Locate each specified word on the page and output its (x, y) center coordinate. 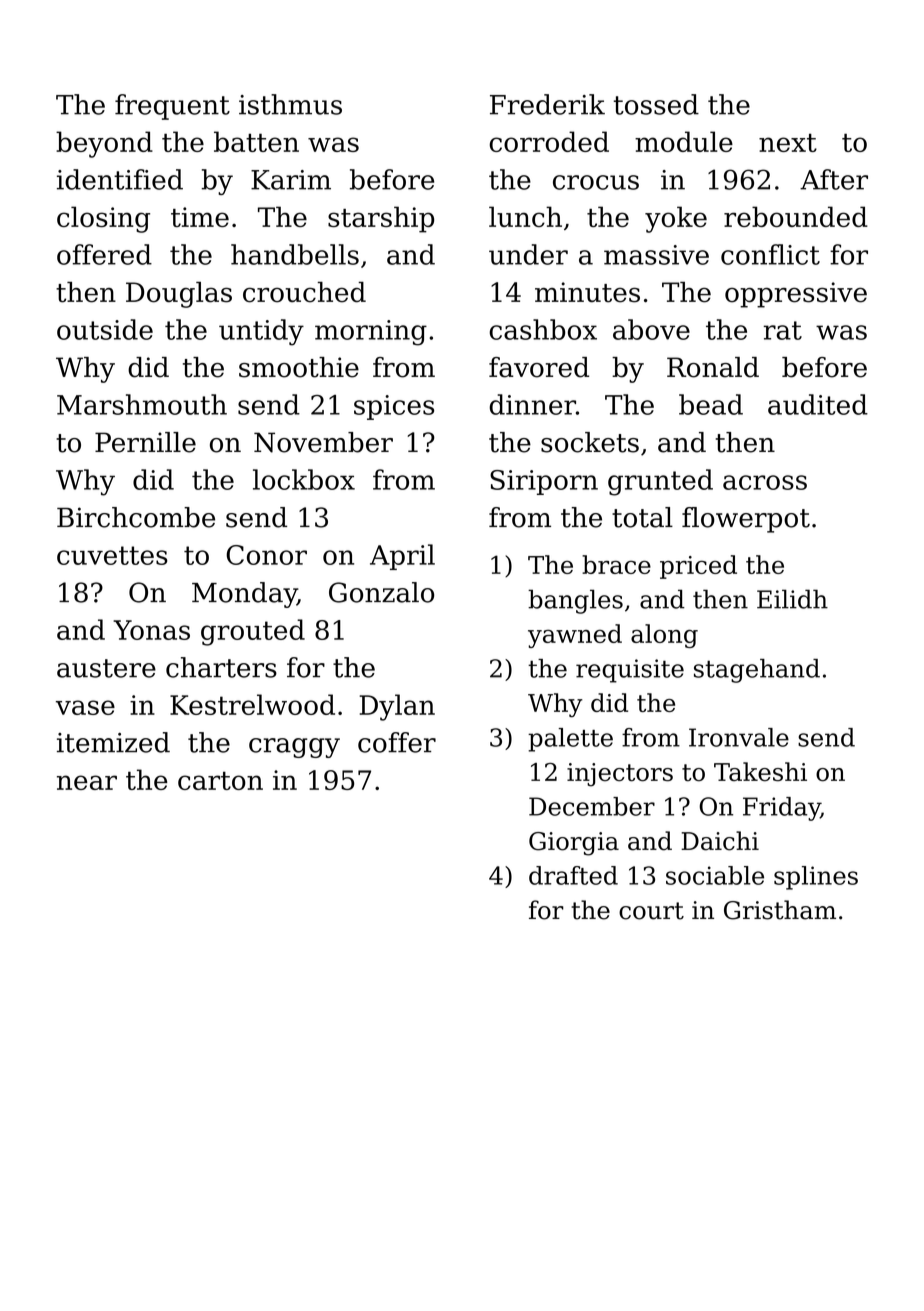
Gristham (780, 910)
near (87, 782)
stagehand (757, 671)
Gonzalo (381, 592)
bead (711, 404)
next (788, 142)
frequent (172, 107)
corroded (549, 141)
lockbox (304, 479)
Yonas (151, 630)
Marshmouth (142, 404)
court (651, 911)
